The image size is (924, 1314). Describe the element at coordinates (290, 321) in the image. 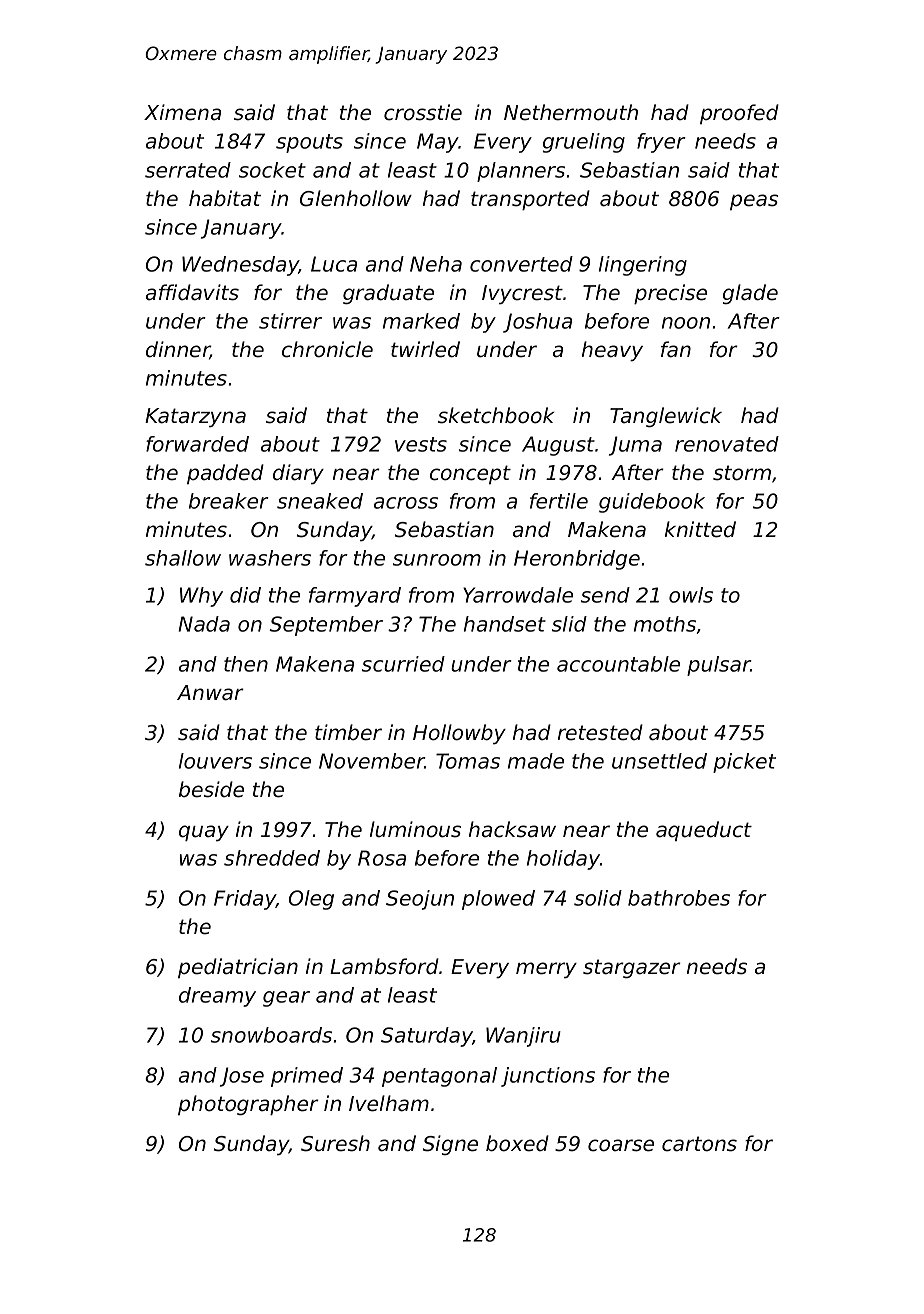

I see `stirrer` at that location.
